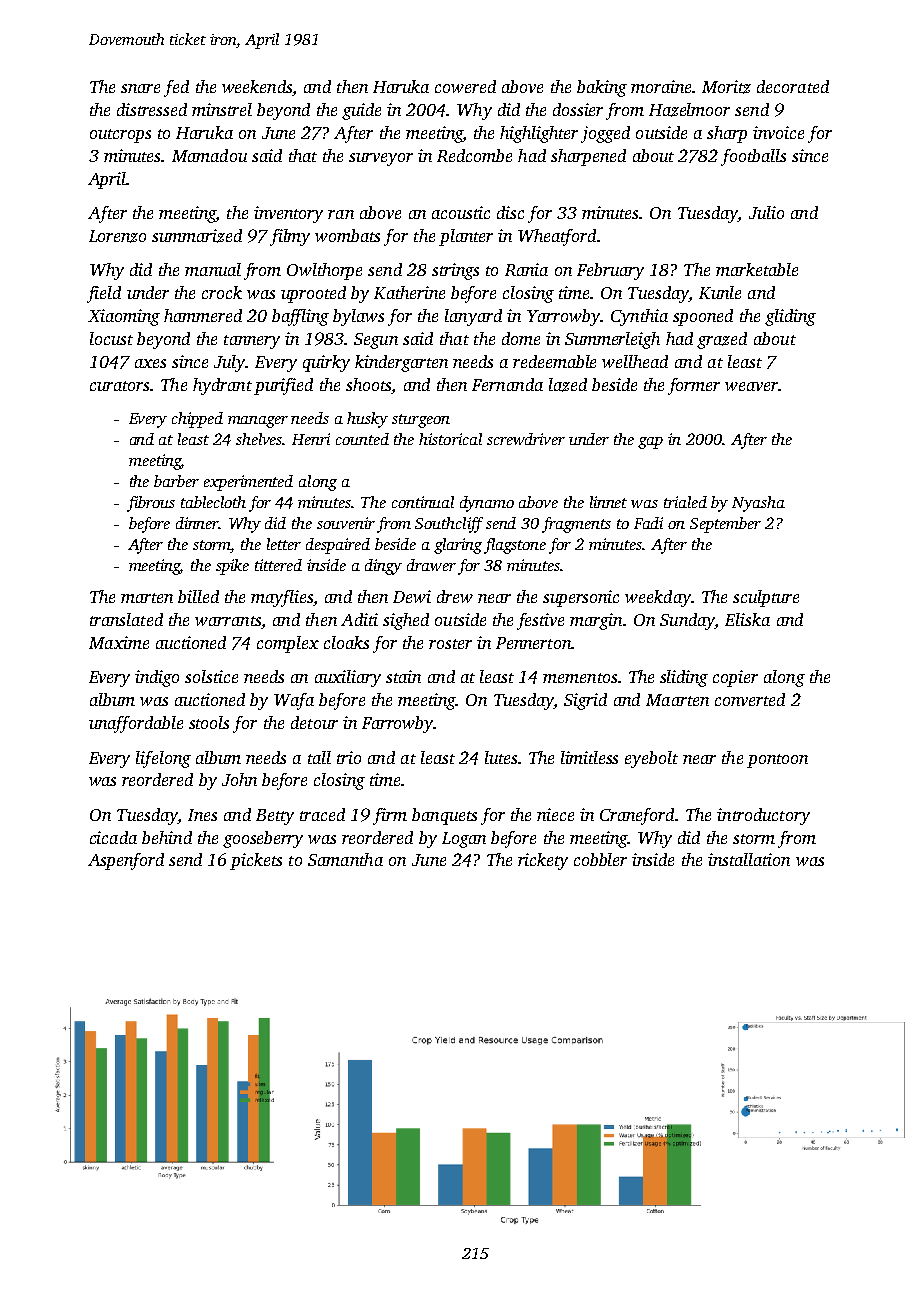 This document has width=924, height=1308. What do you see at coordinates (751, 386) in the document?
I see `weaver` at bounding box center [751, 386].
